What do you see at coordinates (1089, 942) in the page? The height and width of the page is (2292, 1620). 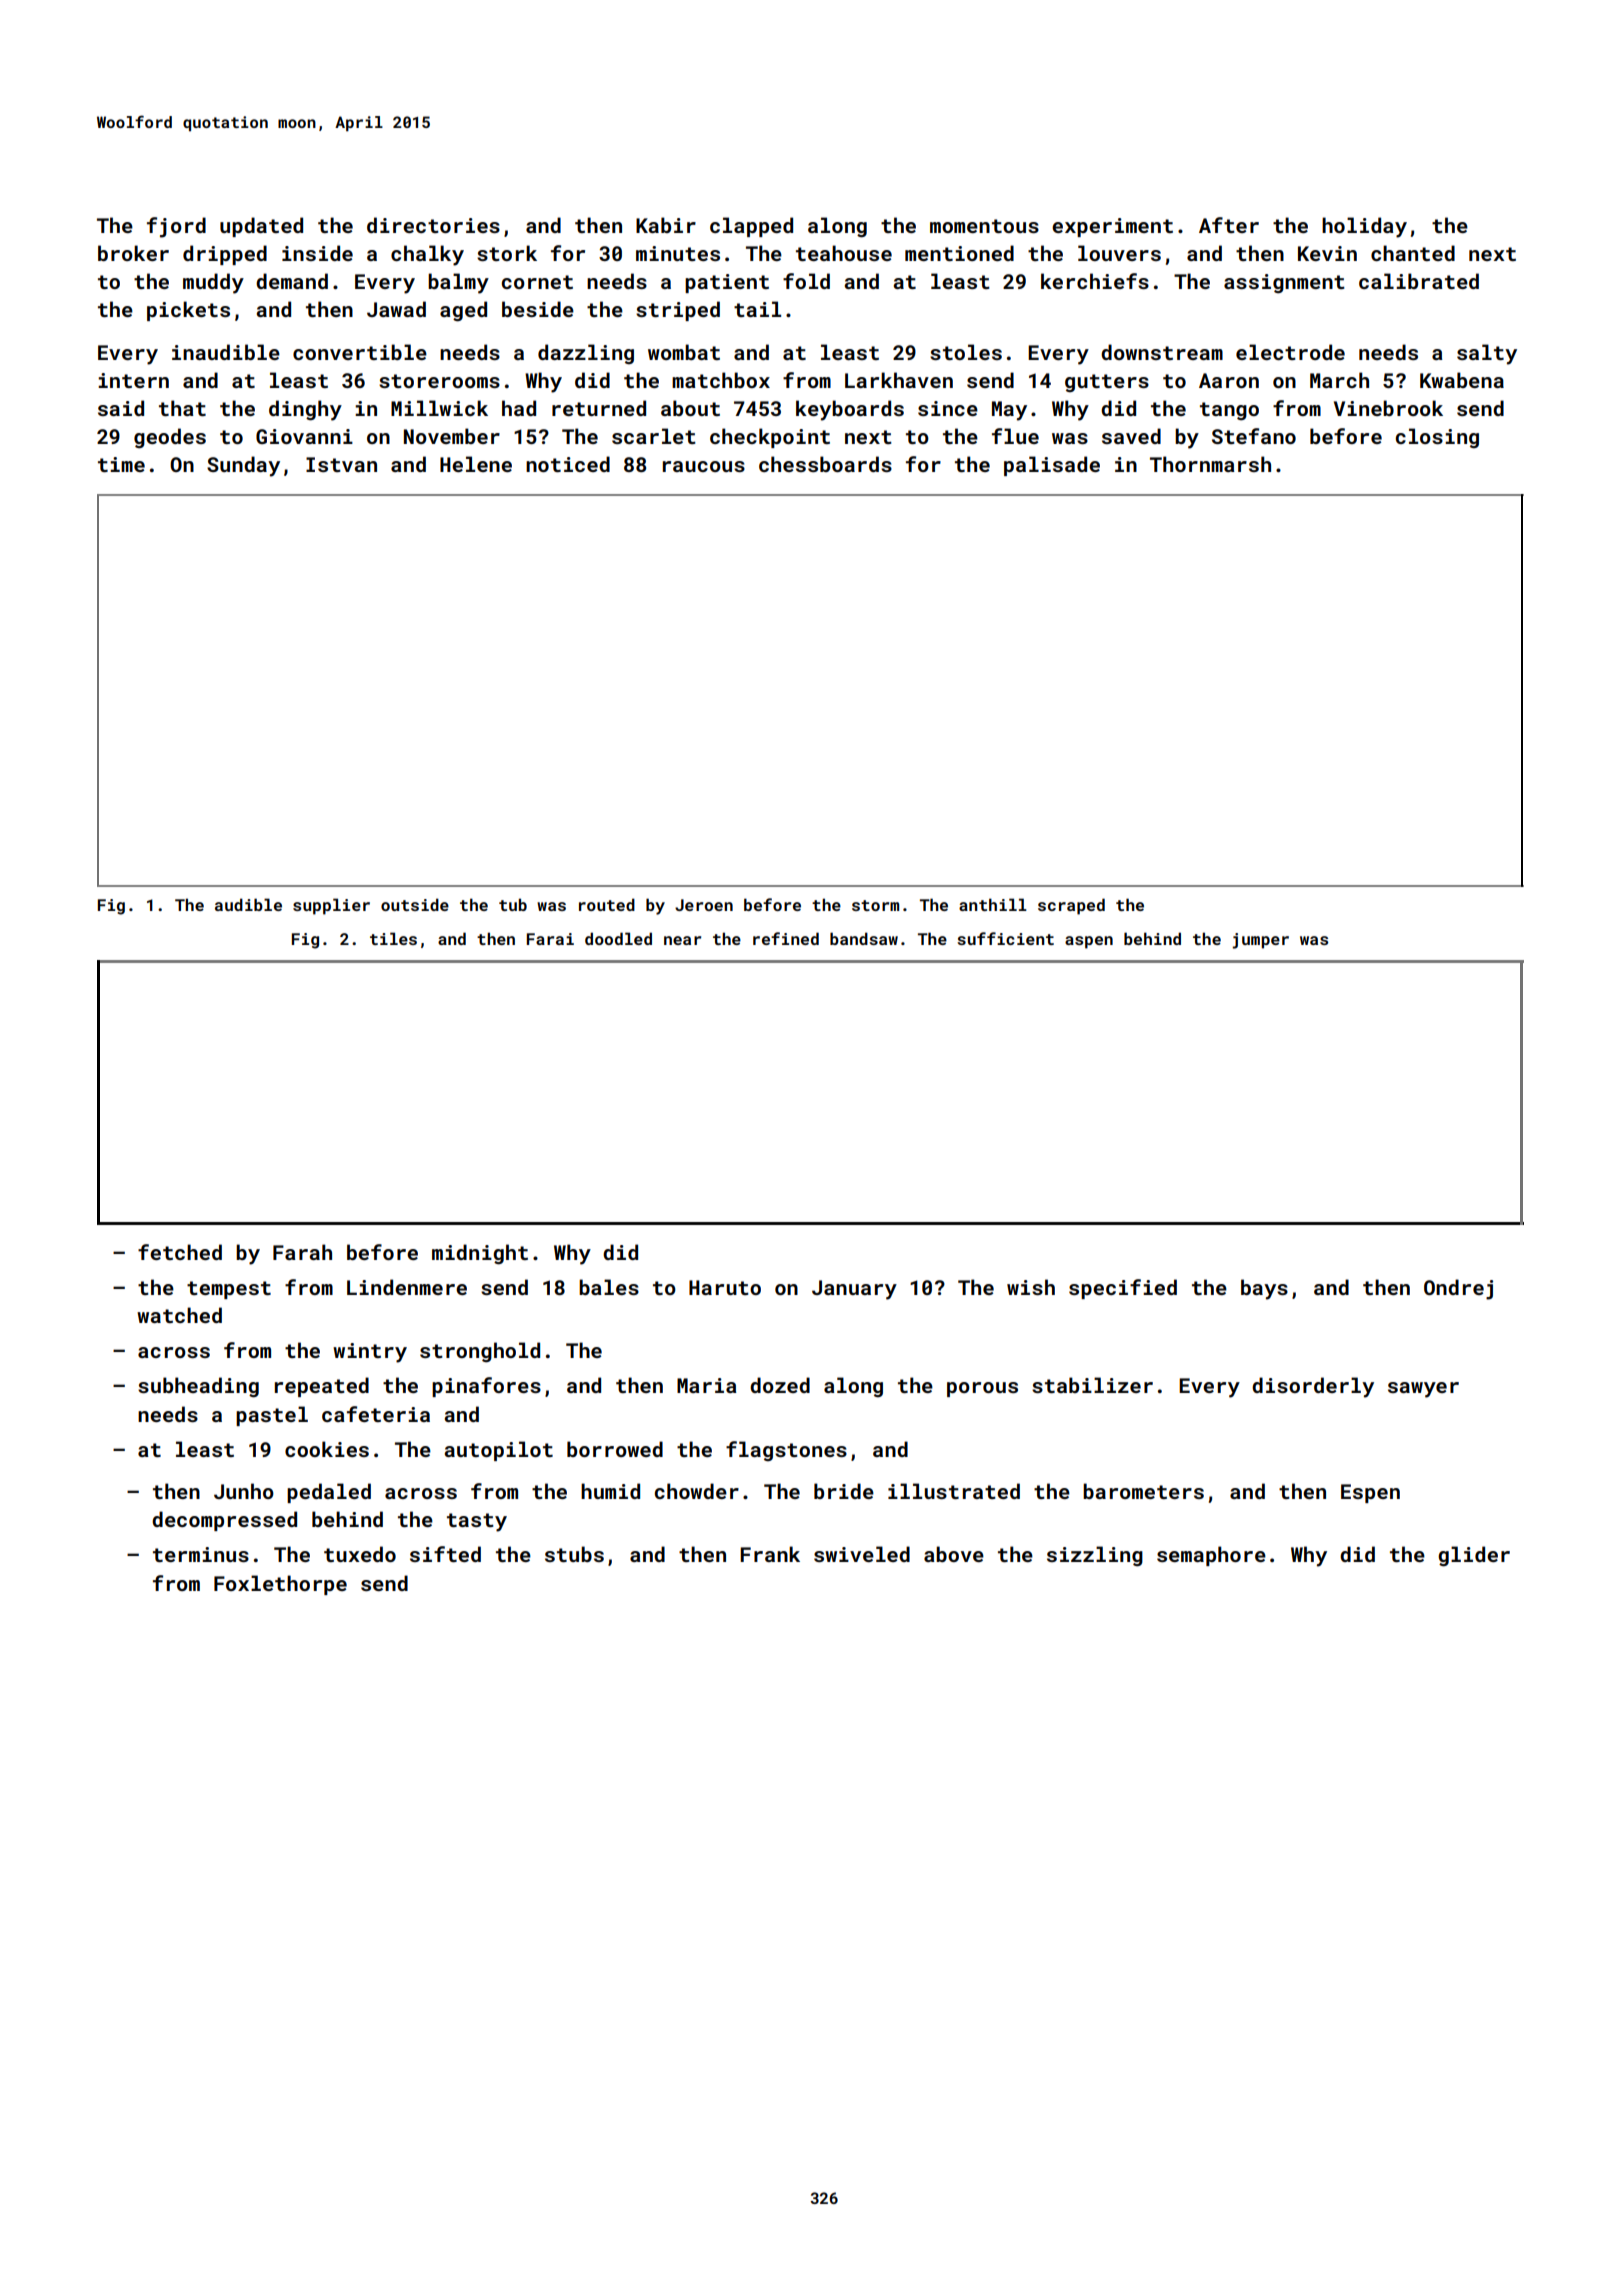 I see `aspen` at bounding box center [1089, 942].
